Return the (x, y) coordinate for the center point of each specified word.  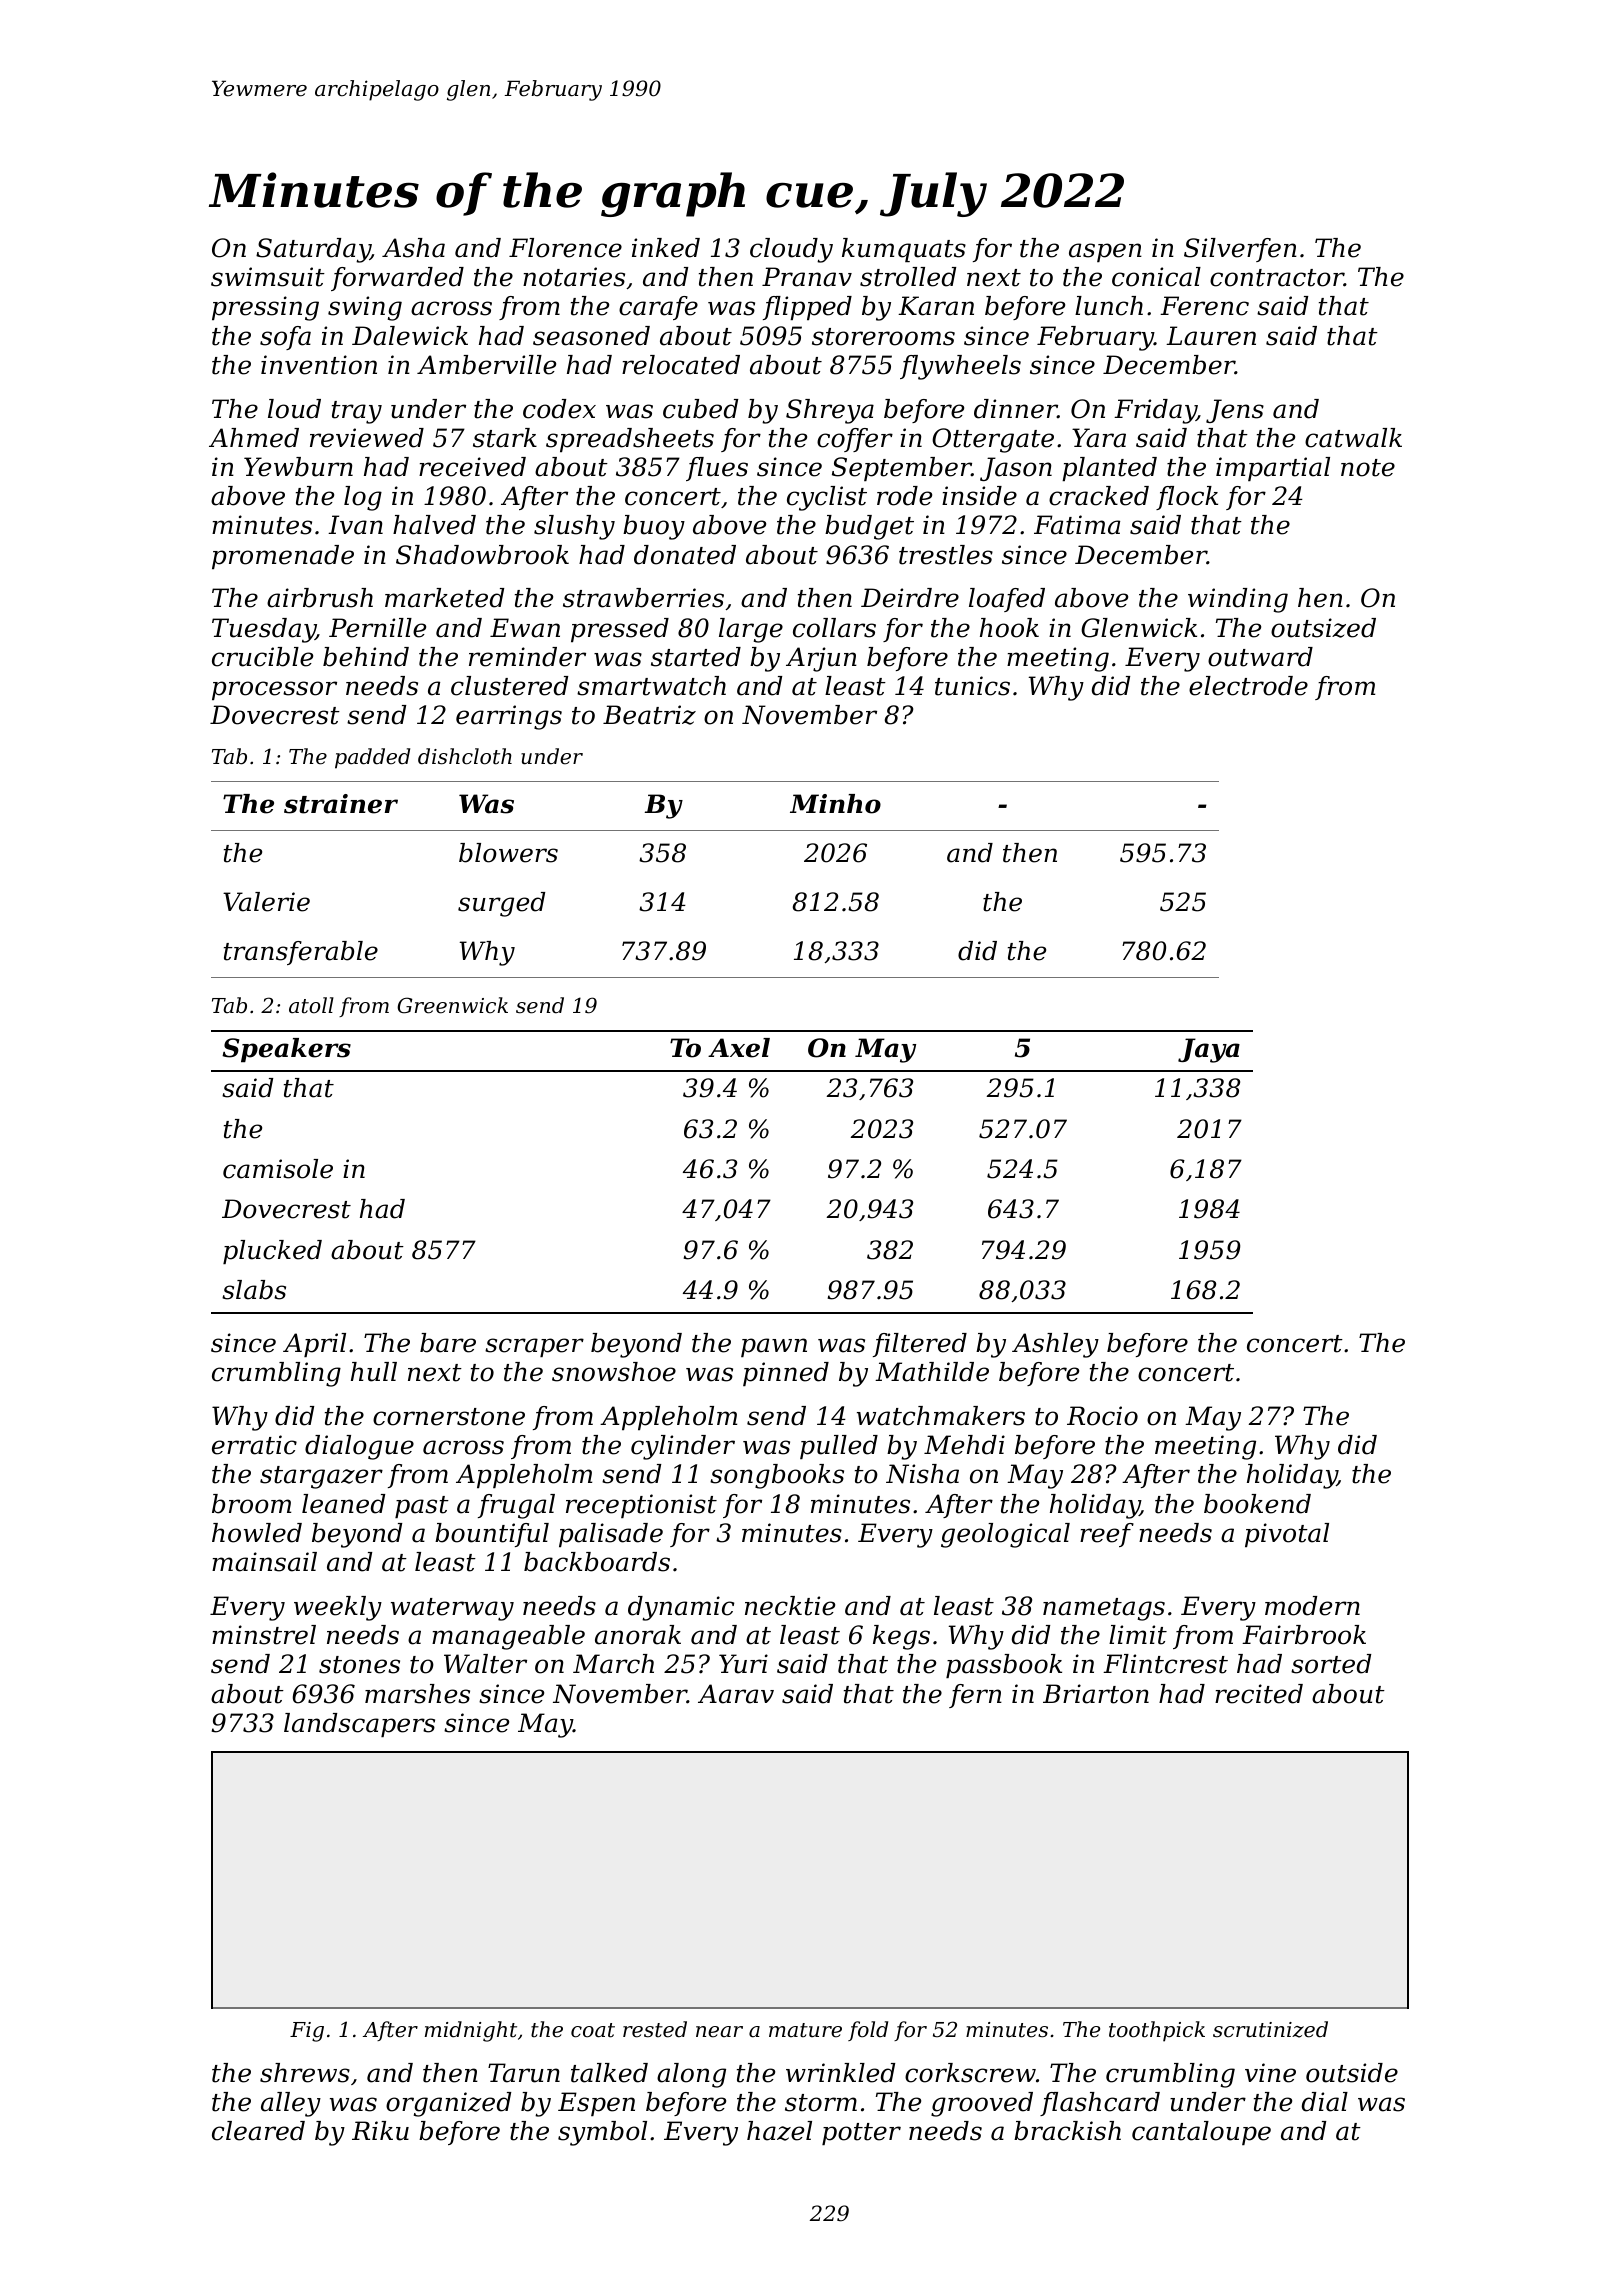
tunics (972, 686)
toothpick (1157, 2031)
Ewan (525, 628)
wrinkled (840, 2073)
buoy (654, 527)
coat (593, 2030)
